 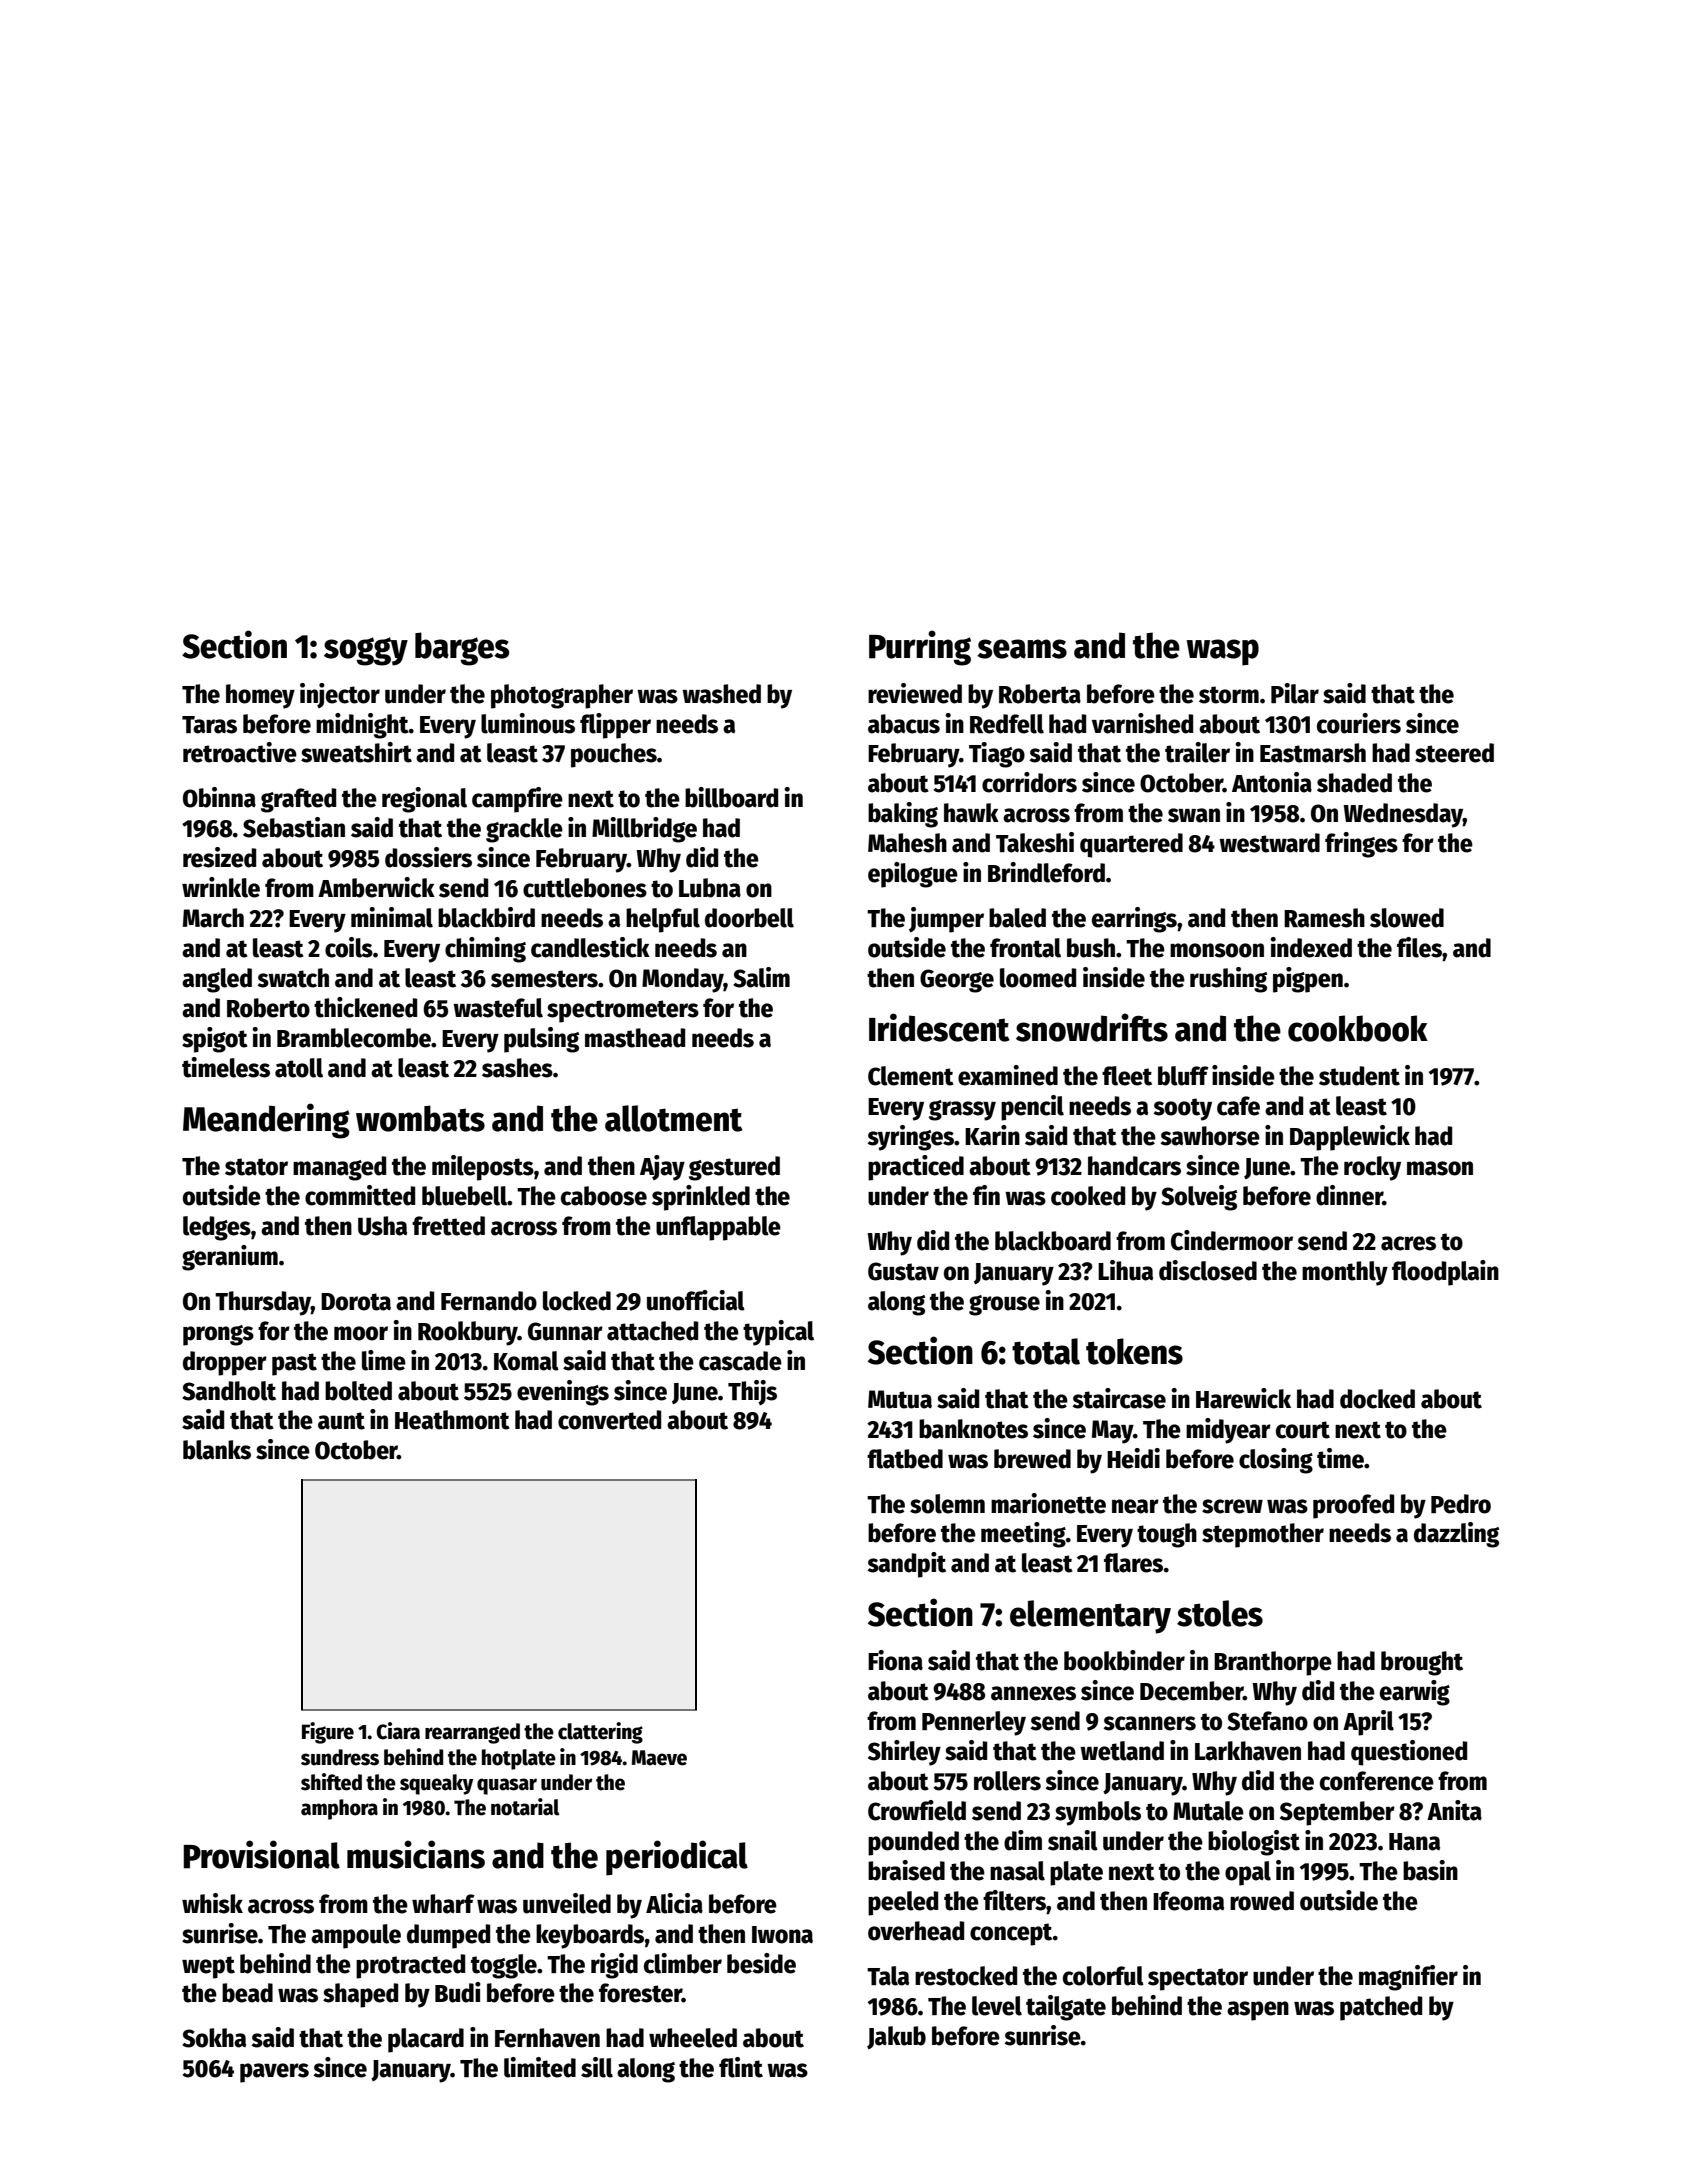 I want to click on Gustav, so click(x=903, y=1271).
